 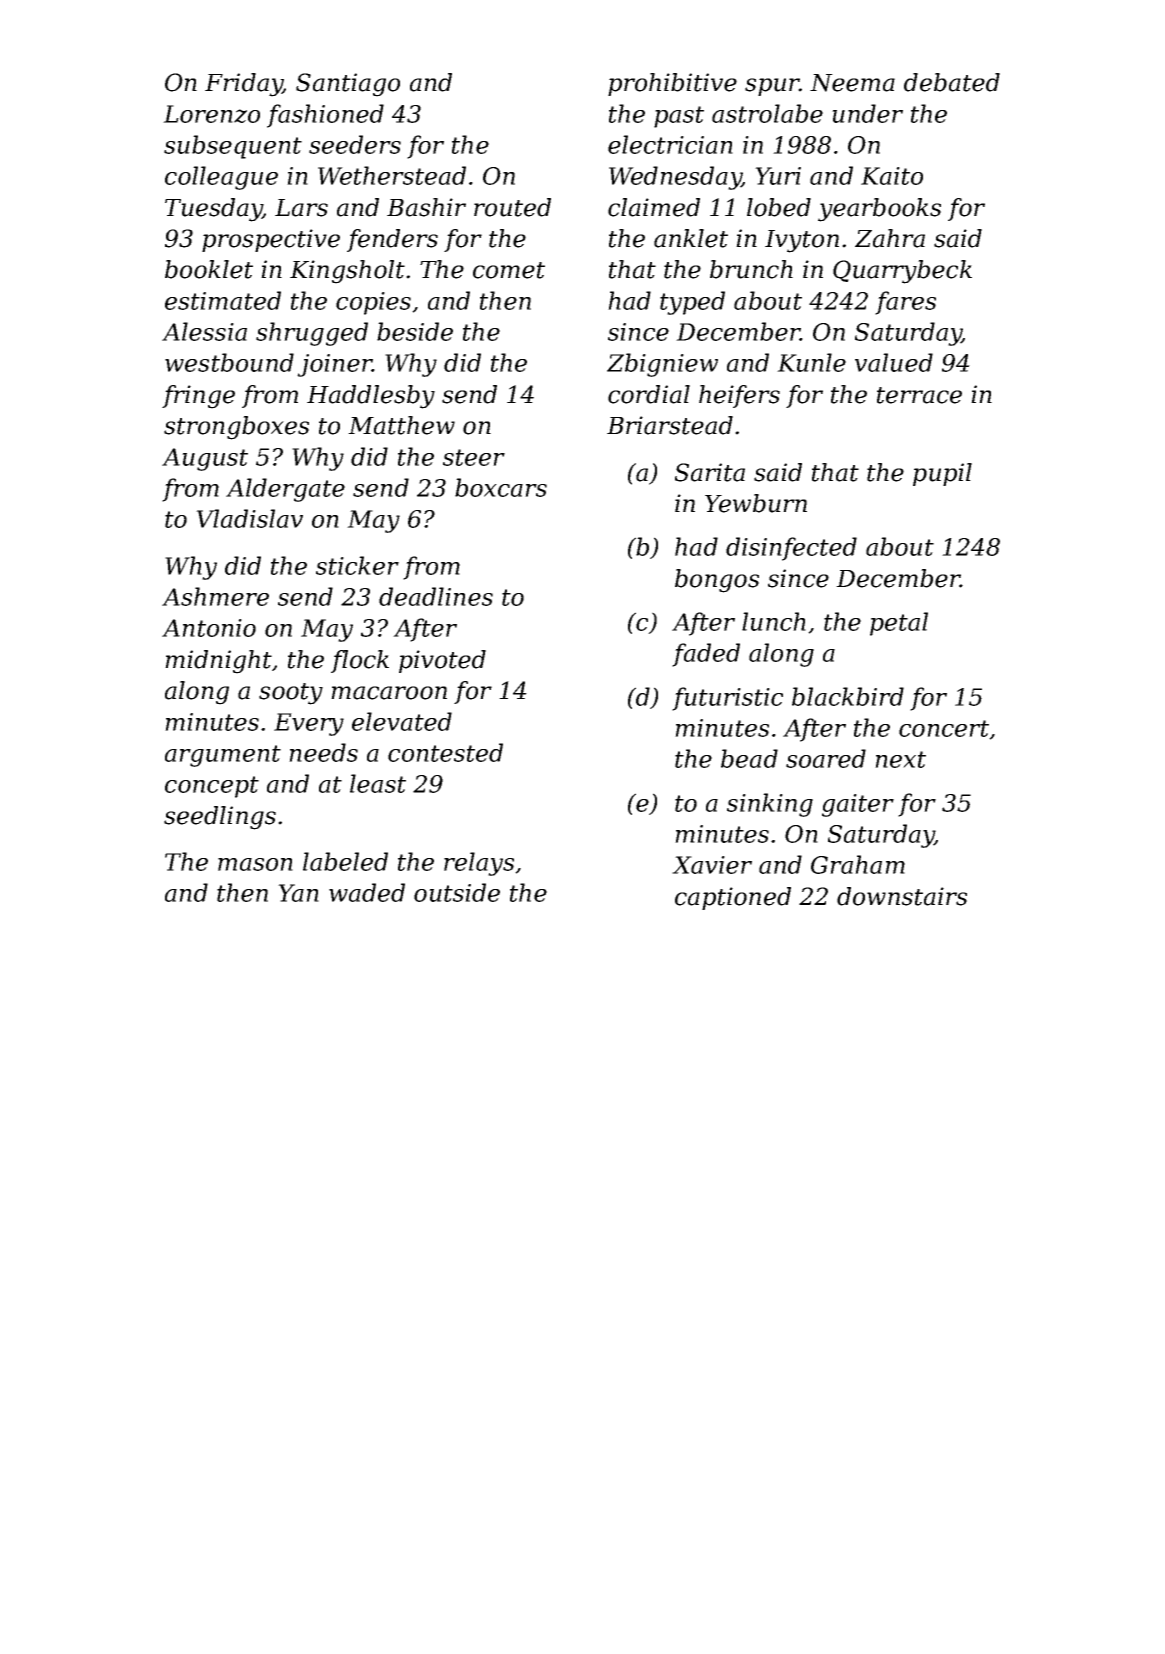 I want to click on Friday, so click(x=244, y=85).
